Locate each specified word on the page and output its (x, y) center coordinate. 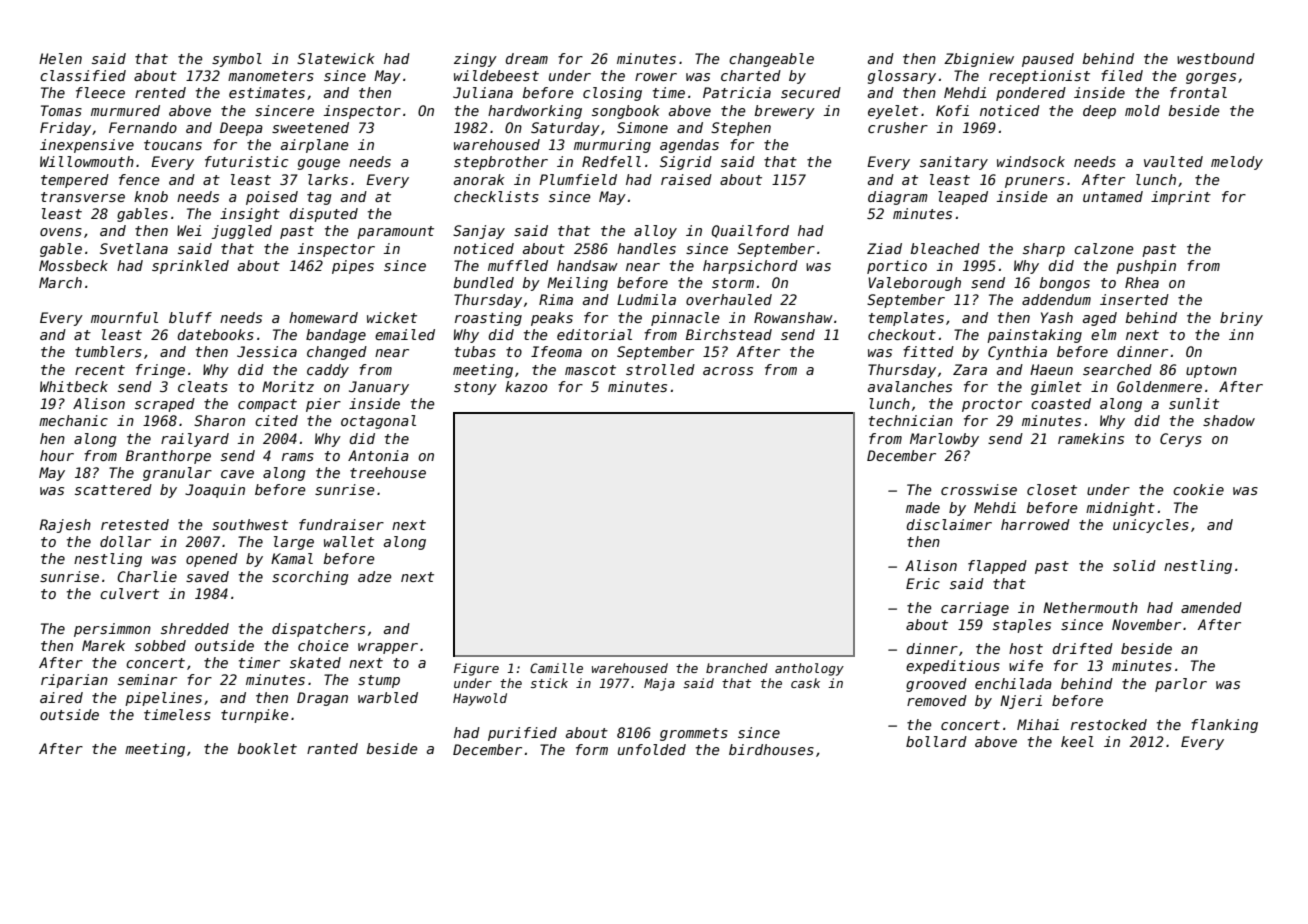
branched (737, 668)
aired (61, 697)
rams (298, 457)
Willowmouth (87, 161)
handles (646, 248)
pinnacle (685, 319)
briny (1241, 319)
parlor (1181, 685)
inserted (1134, 299)
